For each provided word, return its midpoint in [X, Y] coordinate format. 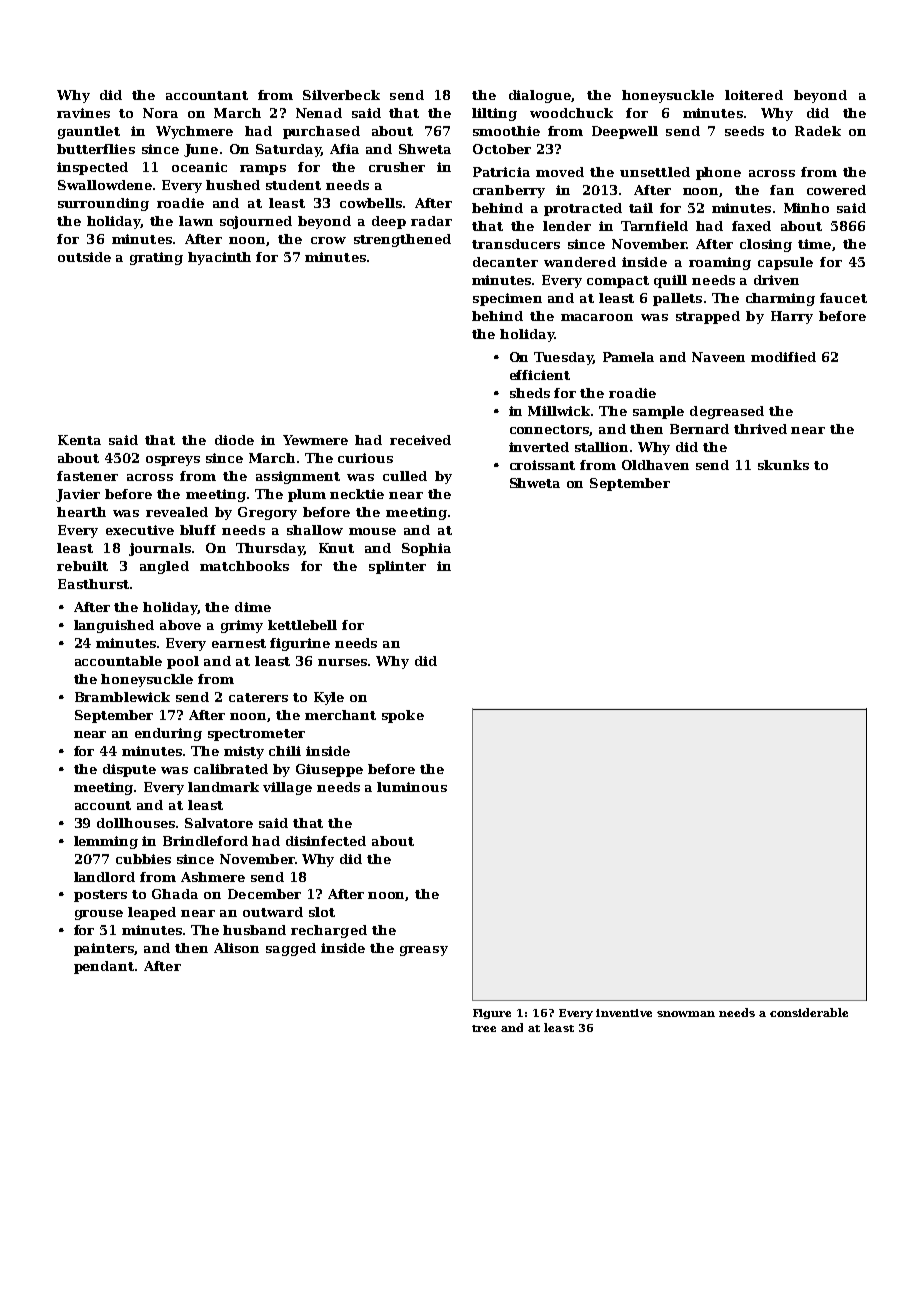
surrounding [103, 204]
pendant [104, 967]
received [420, 440]
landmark [223, 787]
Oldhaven [655, 465]
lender [567, 226]
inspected [92, 168]
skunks [783, 465]
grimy [242, 626]
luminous [412, 787]
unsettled [655, 172]
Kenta [79, 440]
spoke [403, 716]
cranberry [509, 191]
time [814, 244]
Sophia [426, 549]
